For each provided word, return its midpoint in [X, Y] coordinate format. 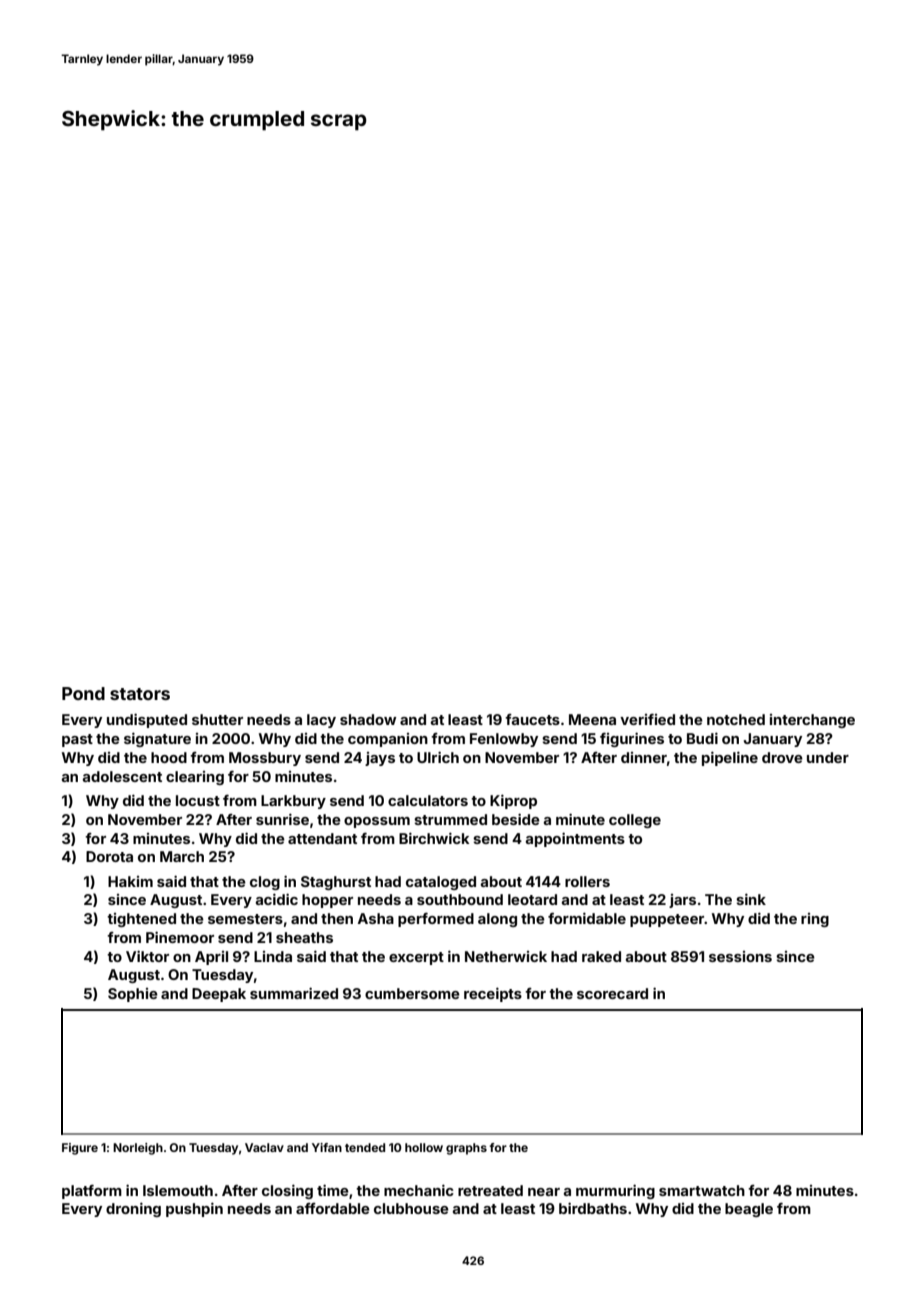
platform [92, 1192]
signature [157, 739]
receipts [493, 994]
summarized [294, 993]
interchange [812, 721]
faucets [532, 719]
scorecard [612, 993]
